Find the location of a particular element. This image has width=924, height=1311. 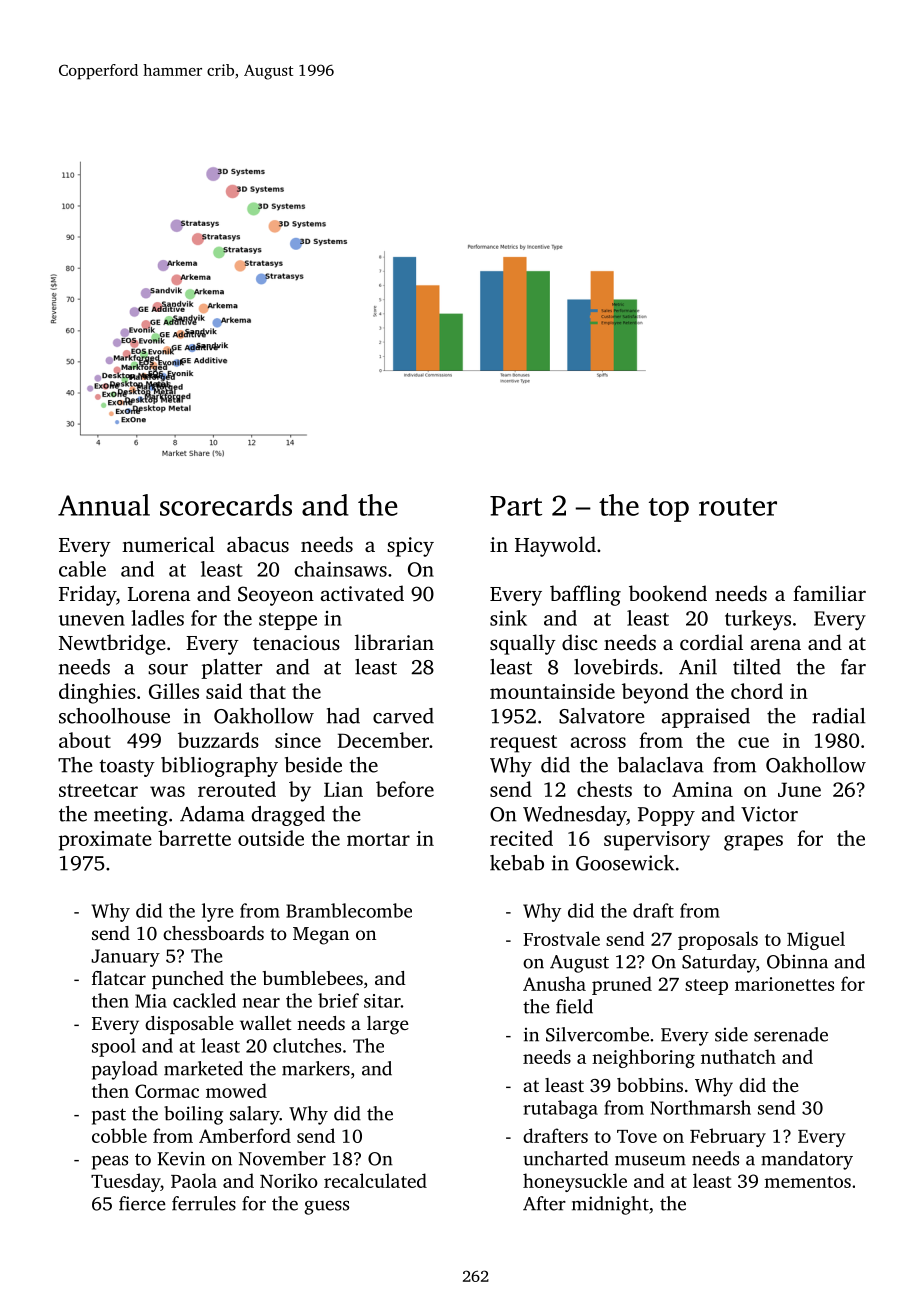

proximate is located at coordinates (105, 841).
